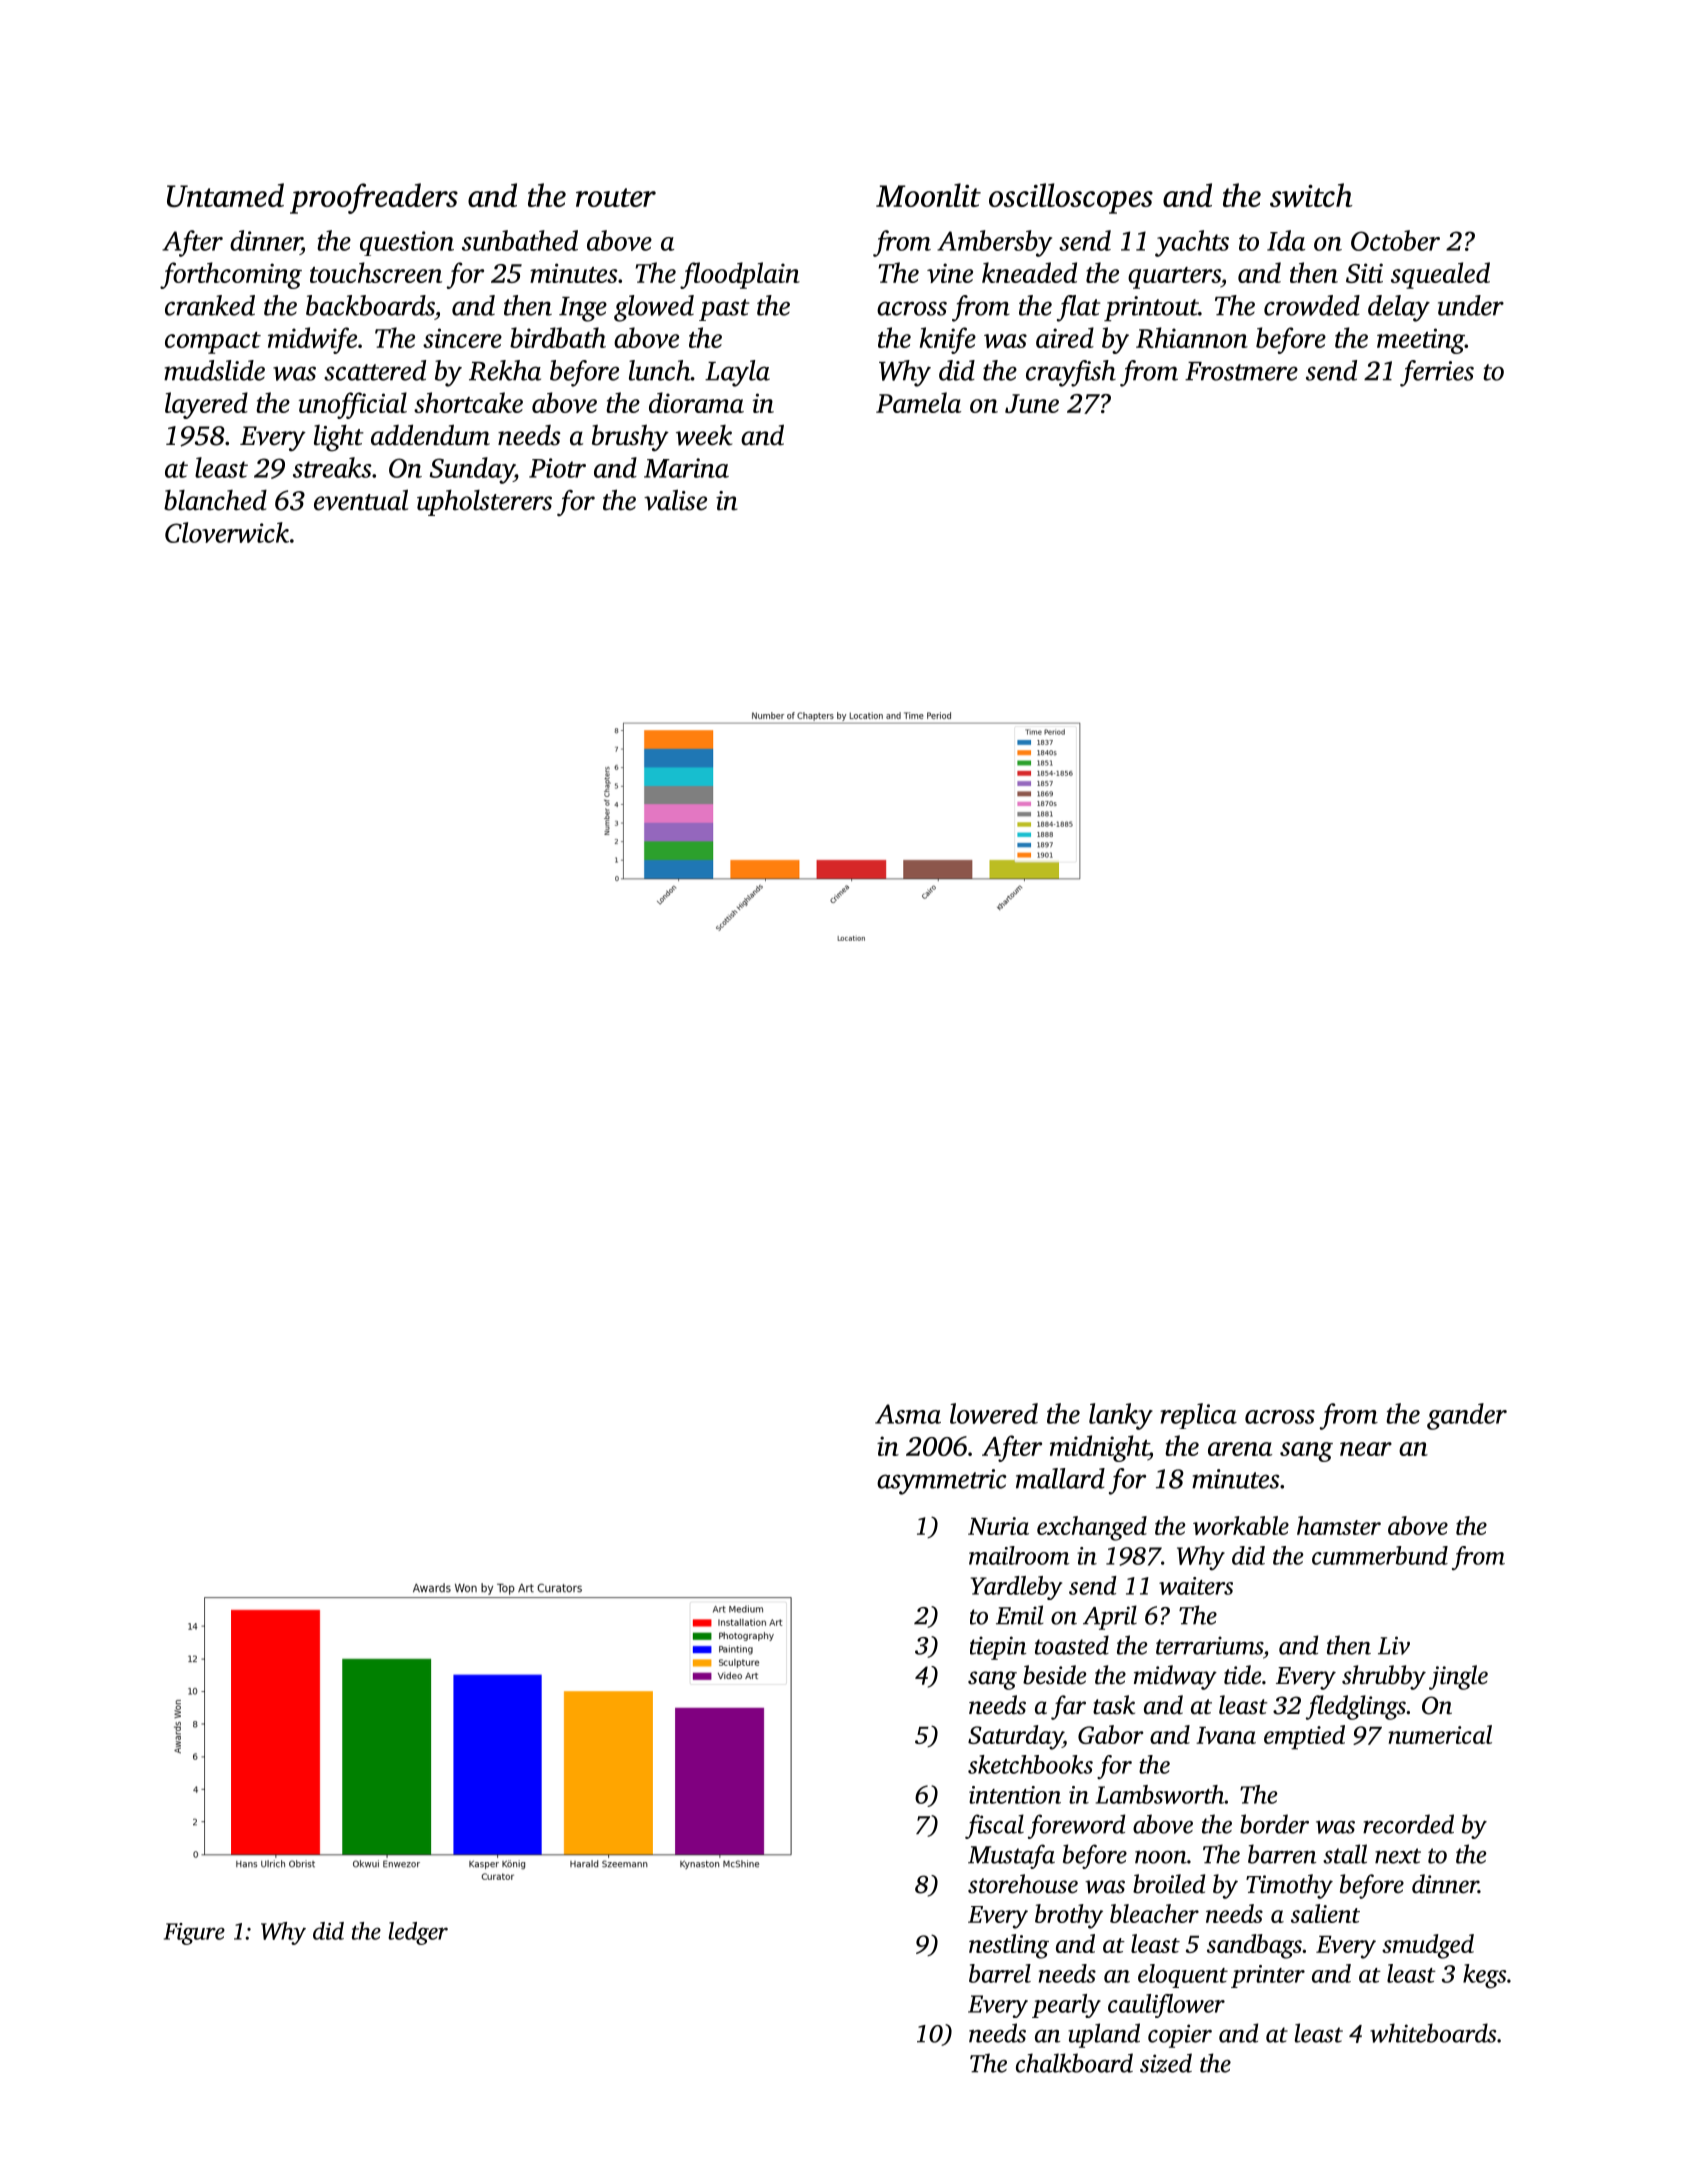 The image size is (1683, 2178). What do you see at coordinates (928, 195) in the document?
I see `Moonlit` at bounding box center [928, 195].
